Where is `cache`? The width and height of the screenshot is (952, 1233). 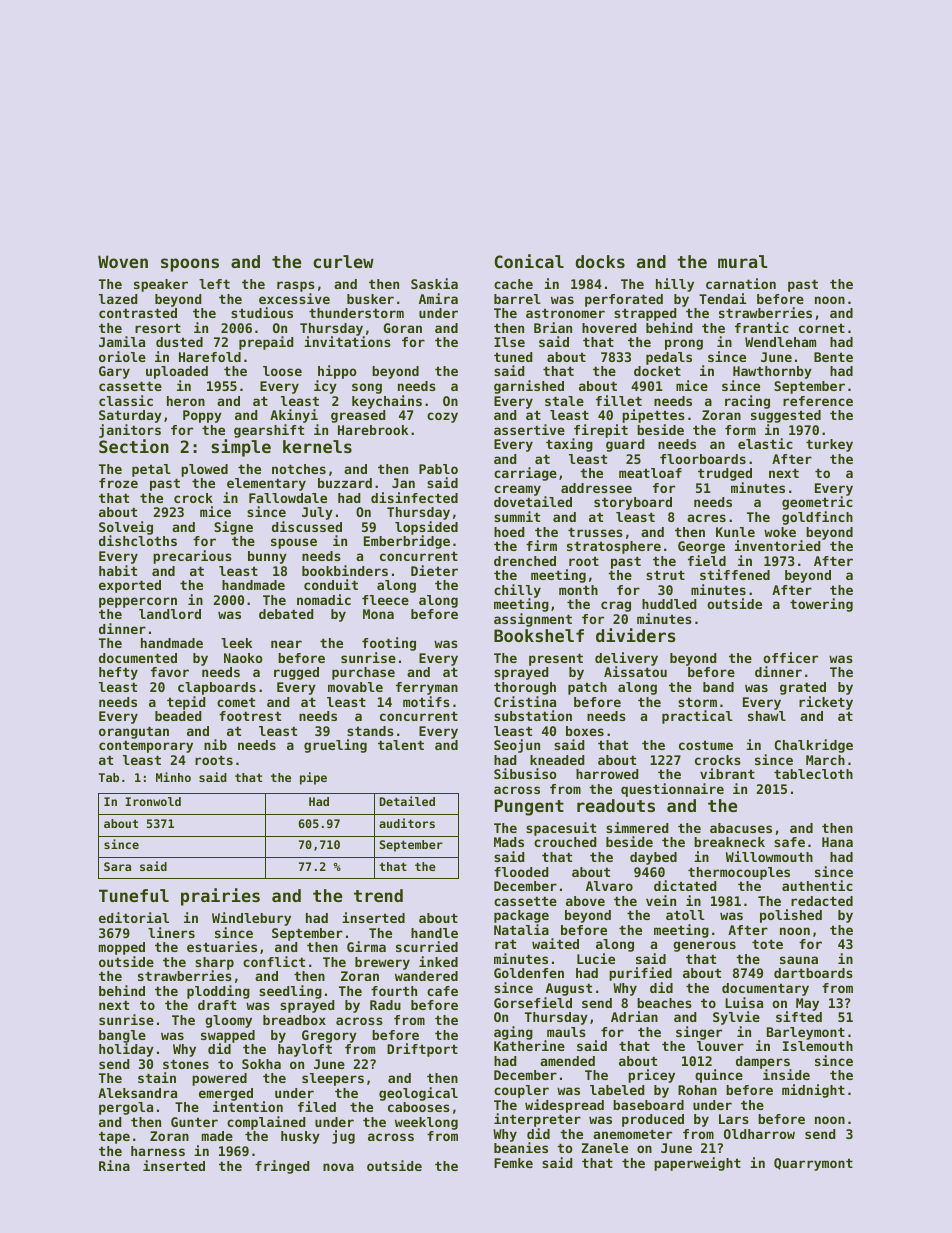
cache is located at coordinates (513, 284).
